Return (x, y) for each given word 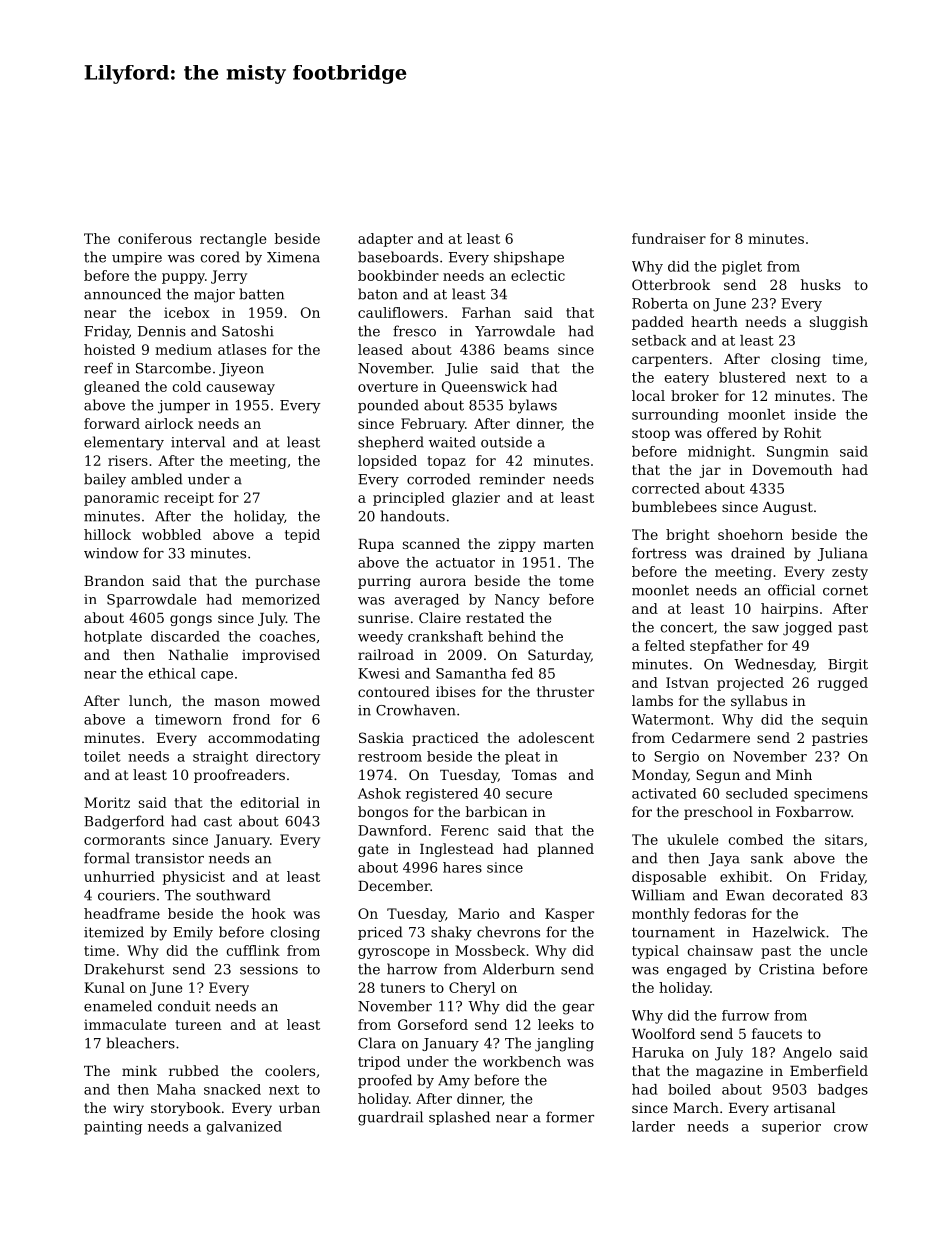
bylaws (533, 406)
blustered (752, 377)
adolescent (556, 737)
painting (113, 1128)
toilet (102, 756)
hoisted (109, 349)
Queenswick (484, 387)
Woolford (663, 1033)
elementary (124, 443)
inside (815, 414)
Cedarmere (711, 737)
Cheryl (472, 989)
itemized (114, 932)
